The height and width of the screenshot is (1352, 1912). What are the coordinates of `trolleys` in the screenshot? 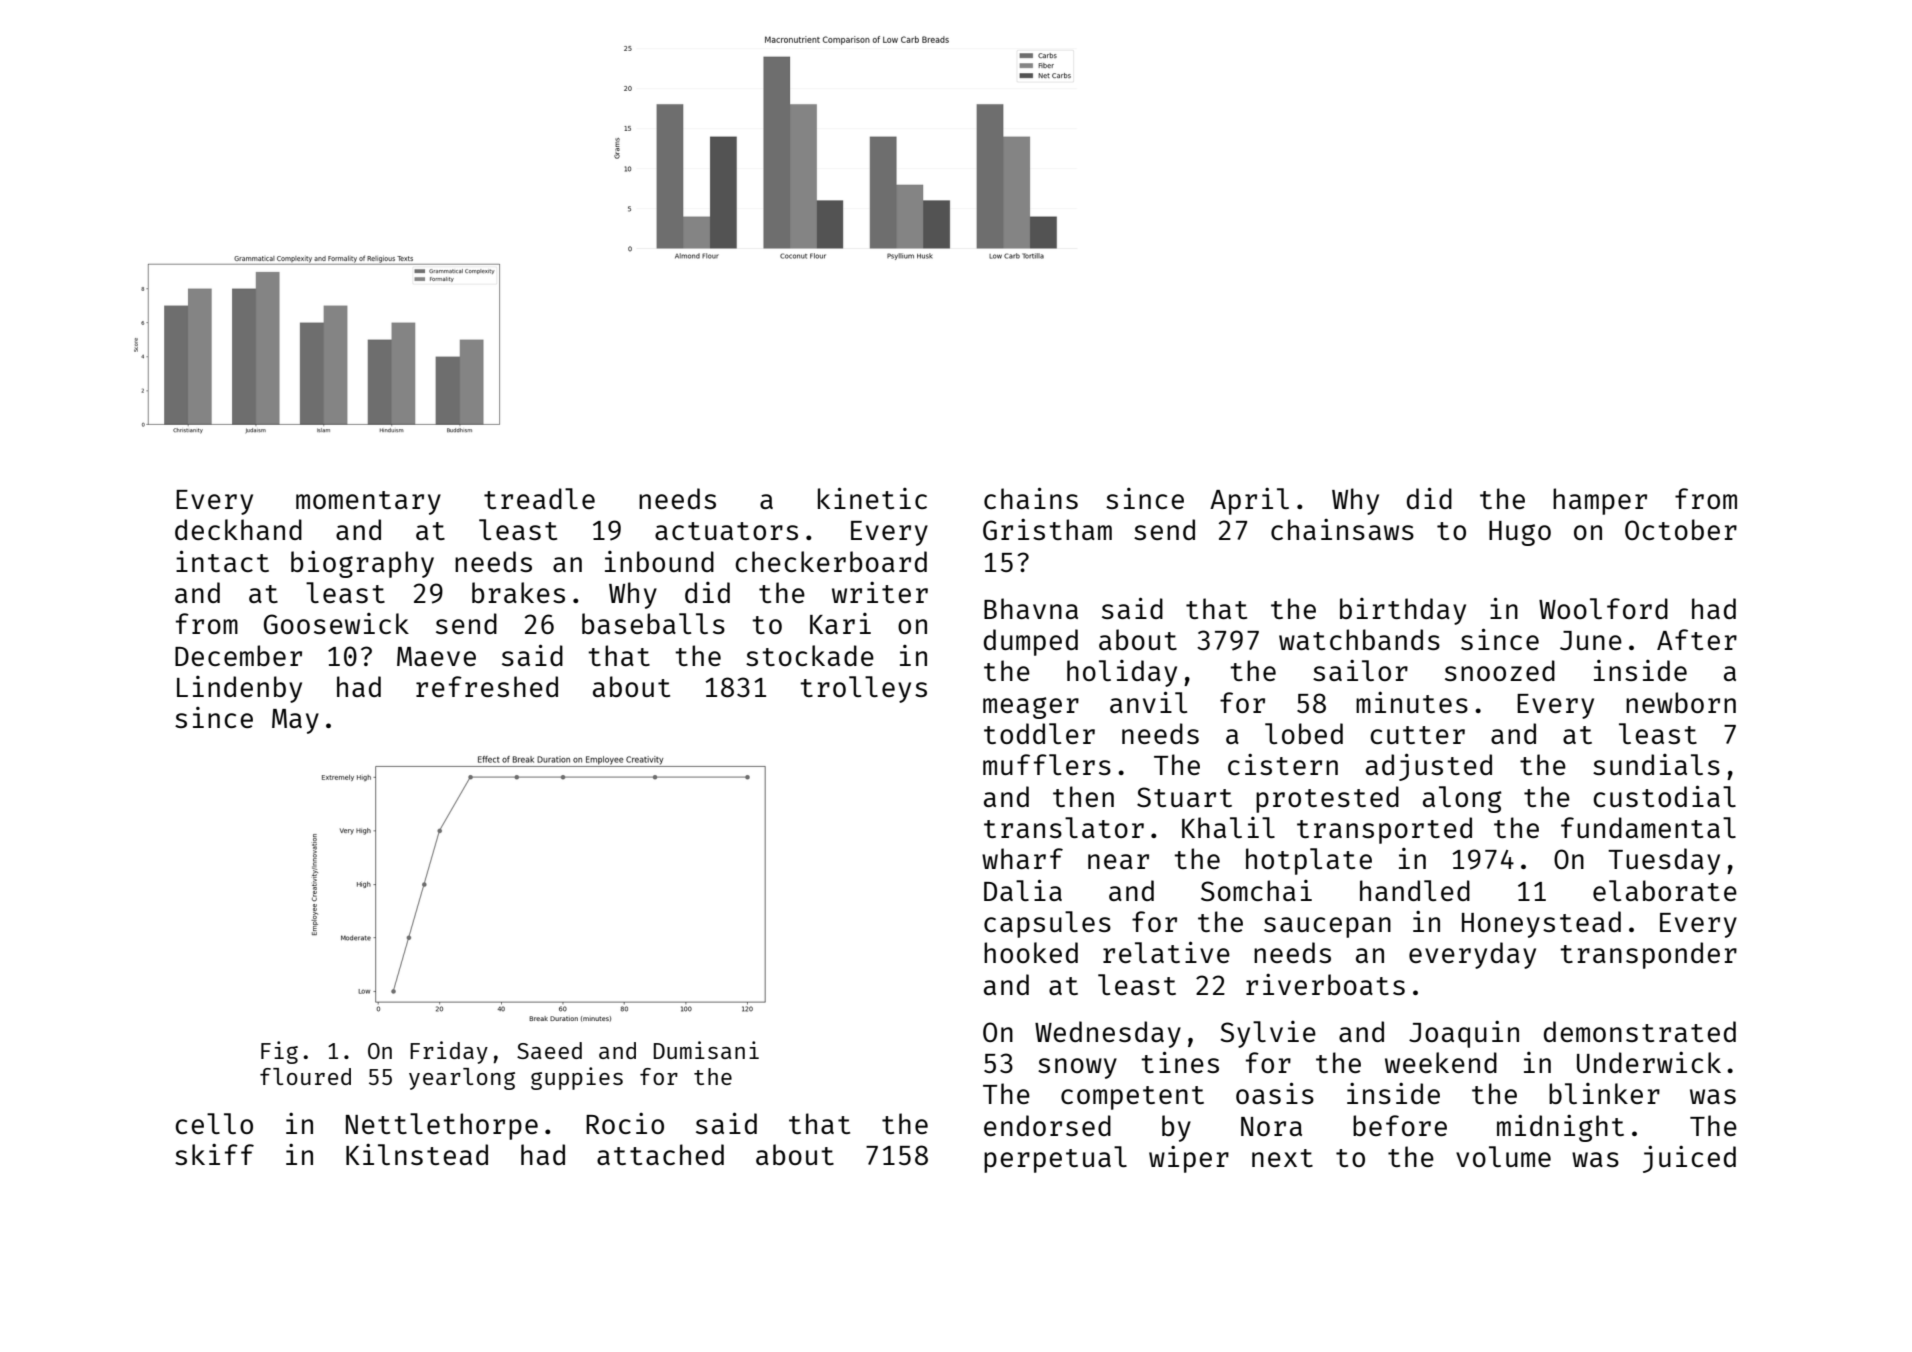 It's located at (863, 689).
